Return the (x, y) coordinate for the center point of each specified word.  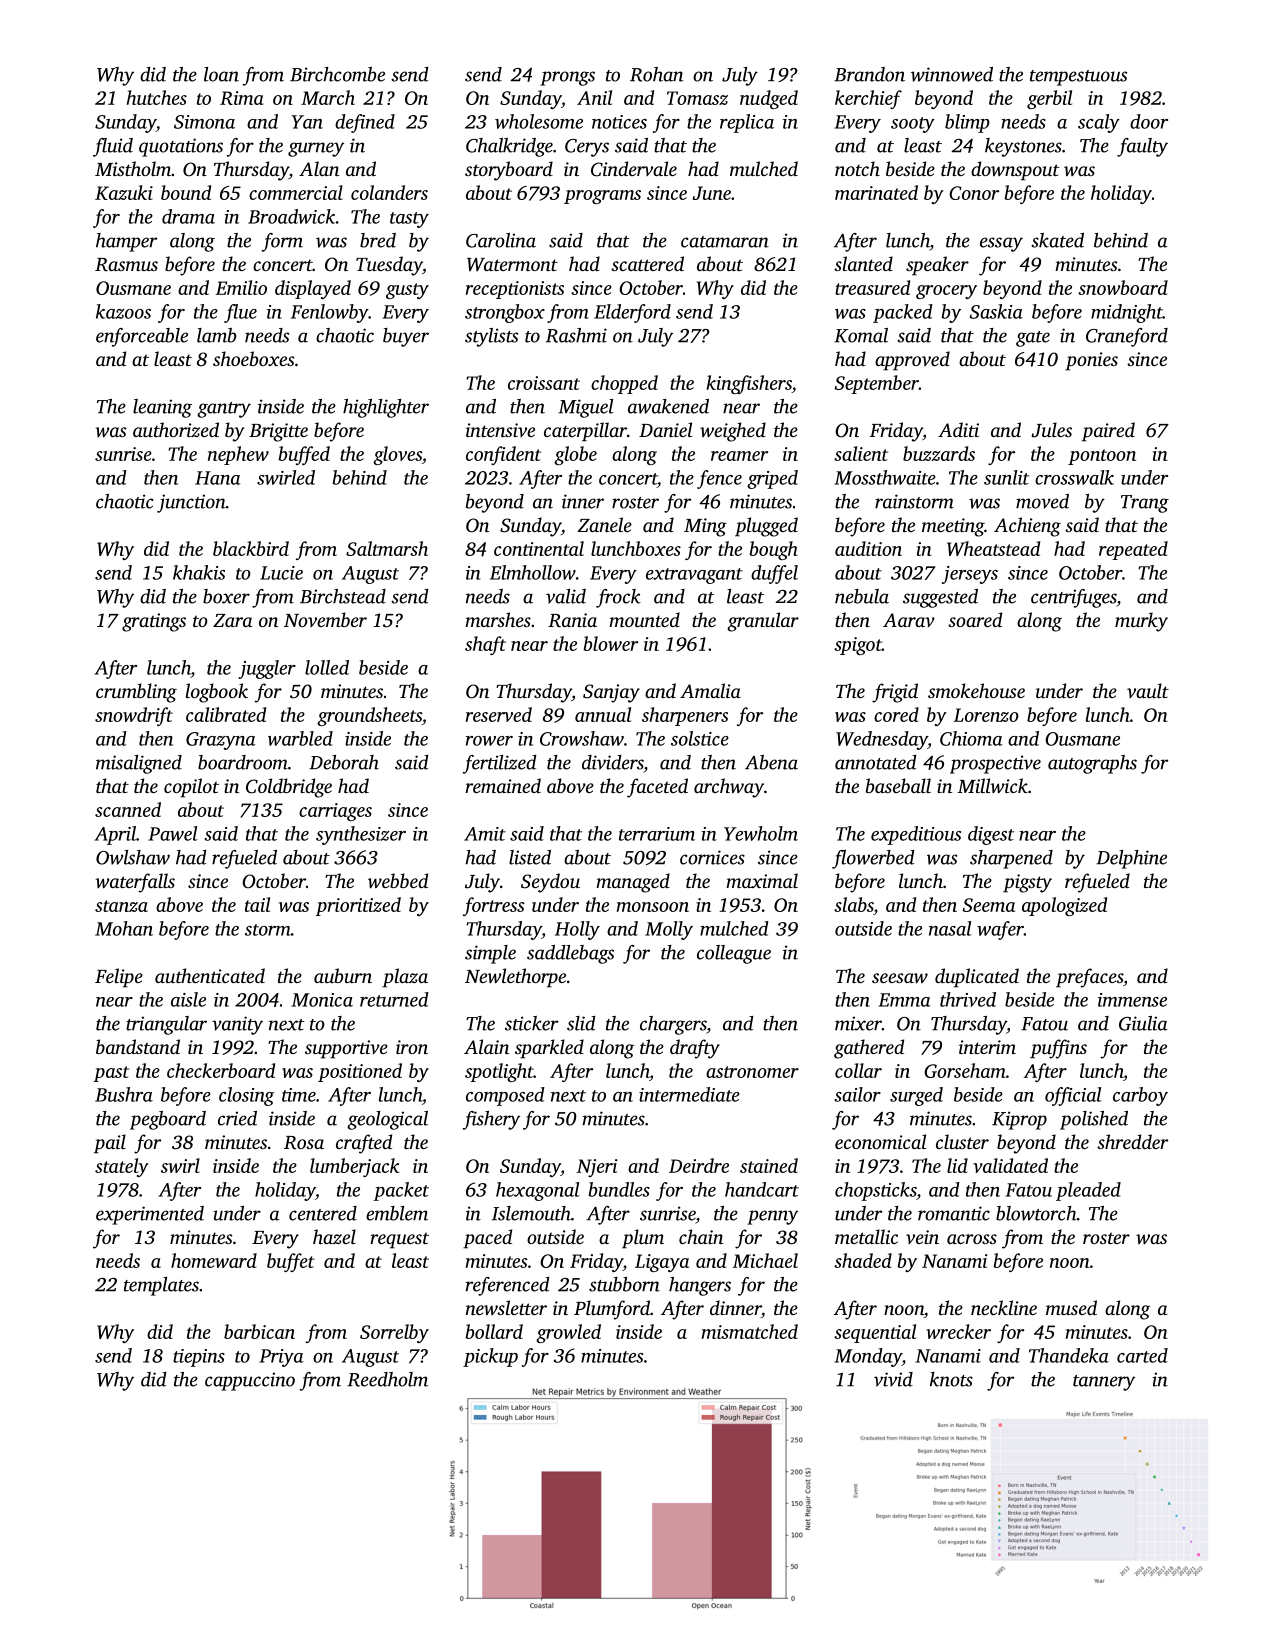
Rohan (656, 74)
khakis (199, 572)
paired (1108, 432)
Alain (486, 1046)
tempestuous (1078, 78)
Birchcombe (337, 74)
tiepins (199, 1358)
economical (880, 1141)
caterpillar (585, 432)
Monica (322, 1000)
